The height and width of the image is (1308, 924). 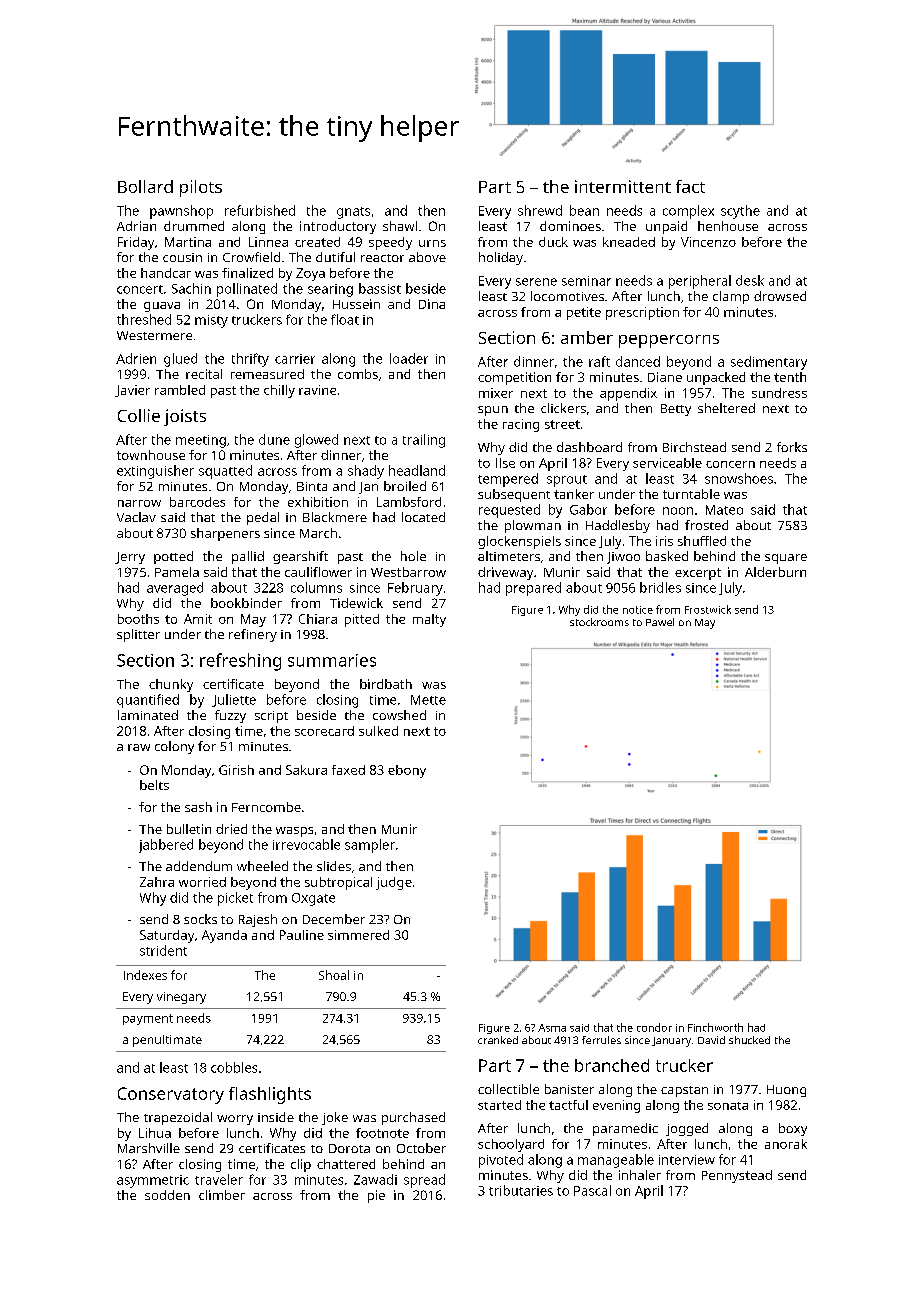 What do you see at coordinates (394, 883) in the image?
I see `judge` at bounding box center [394, 883].
